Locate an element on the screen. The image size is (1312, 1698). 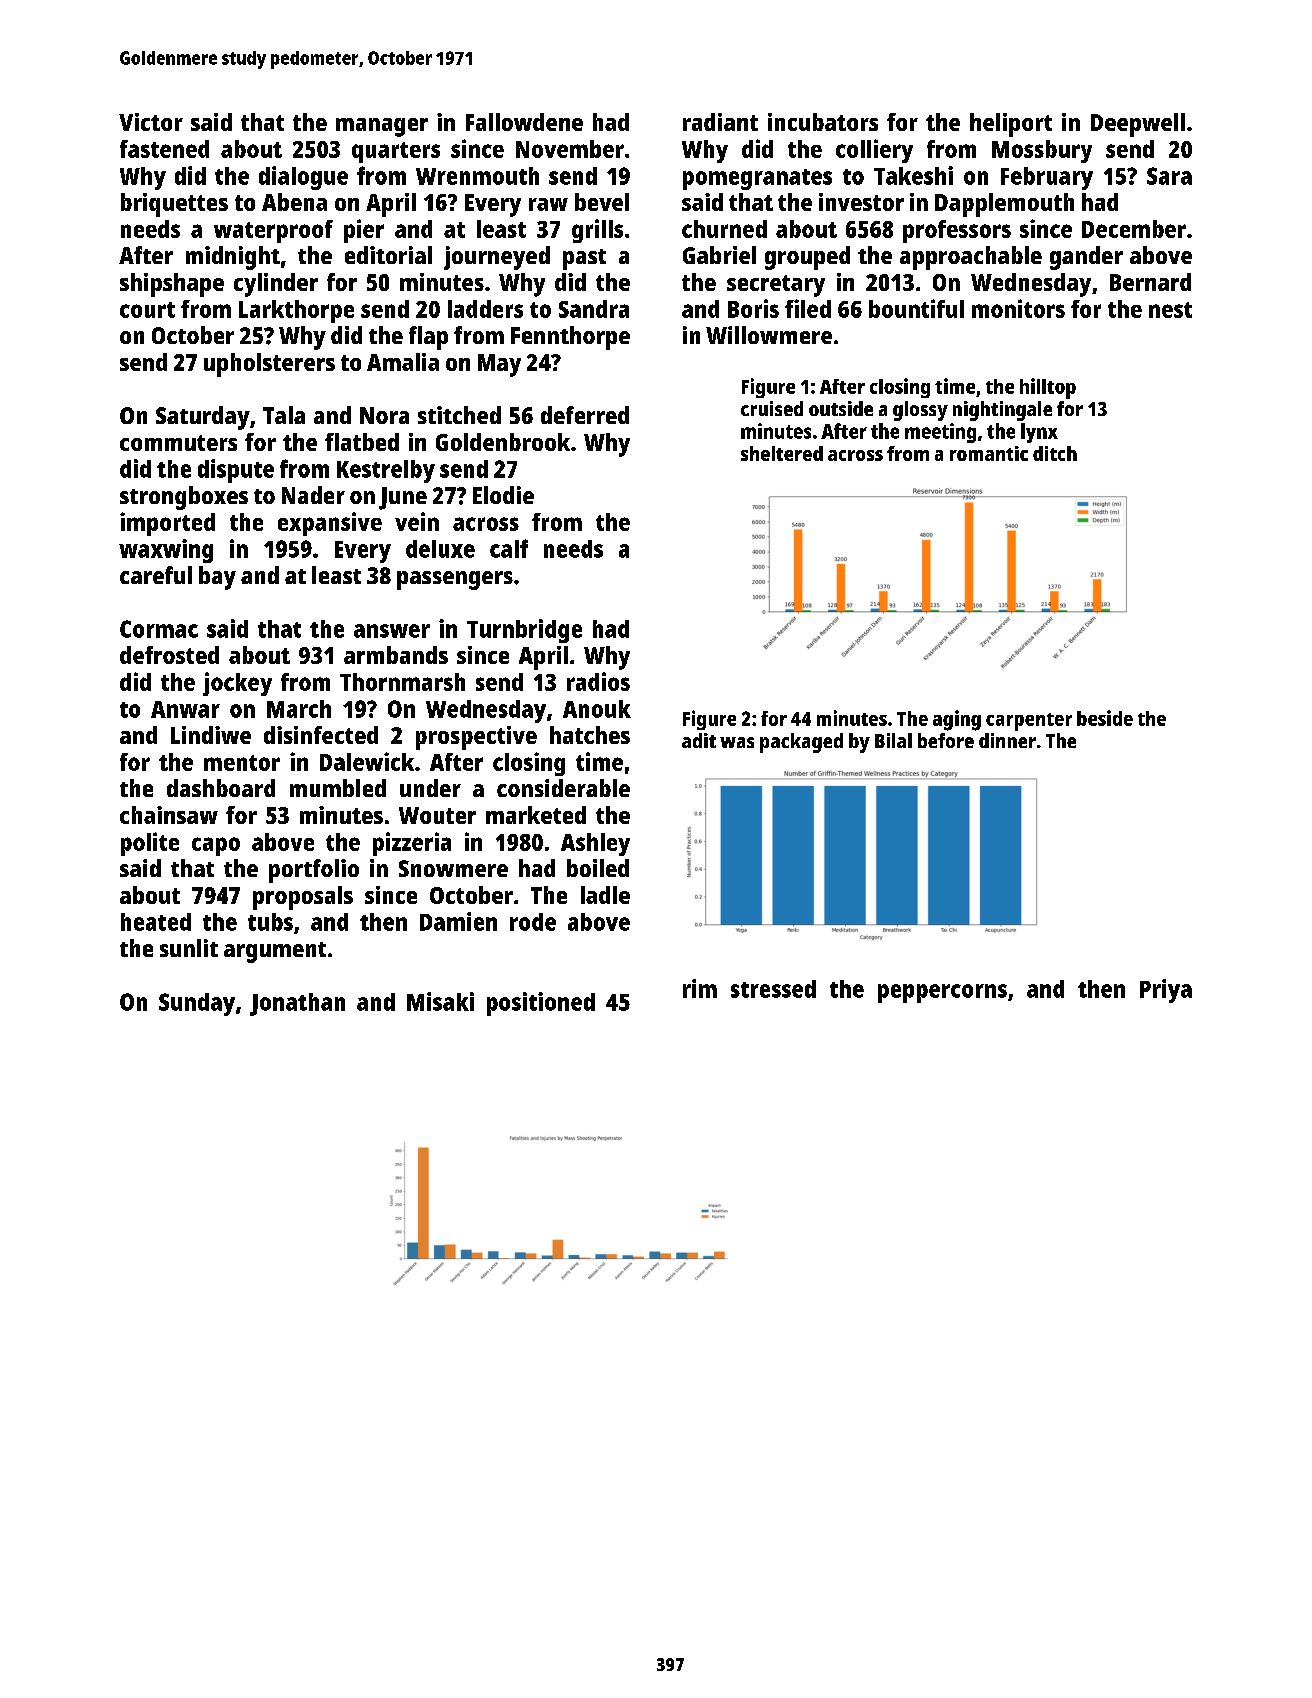
Fallowdene is located at coordinates (524, 122).
